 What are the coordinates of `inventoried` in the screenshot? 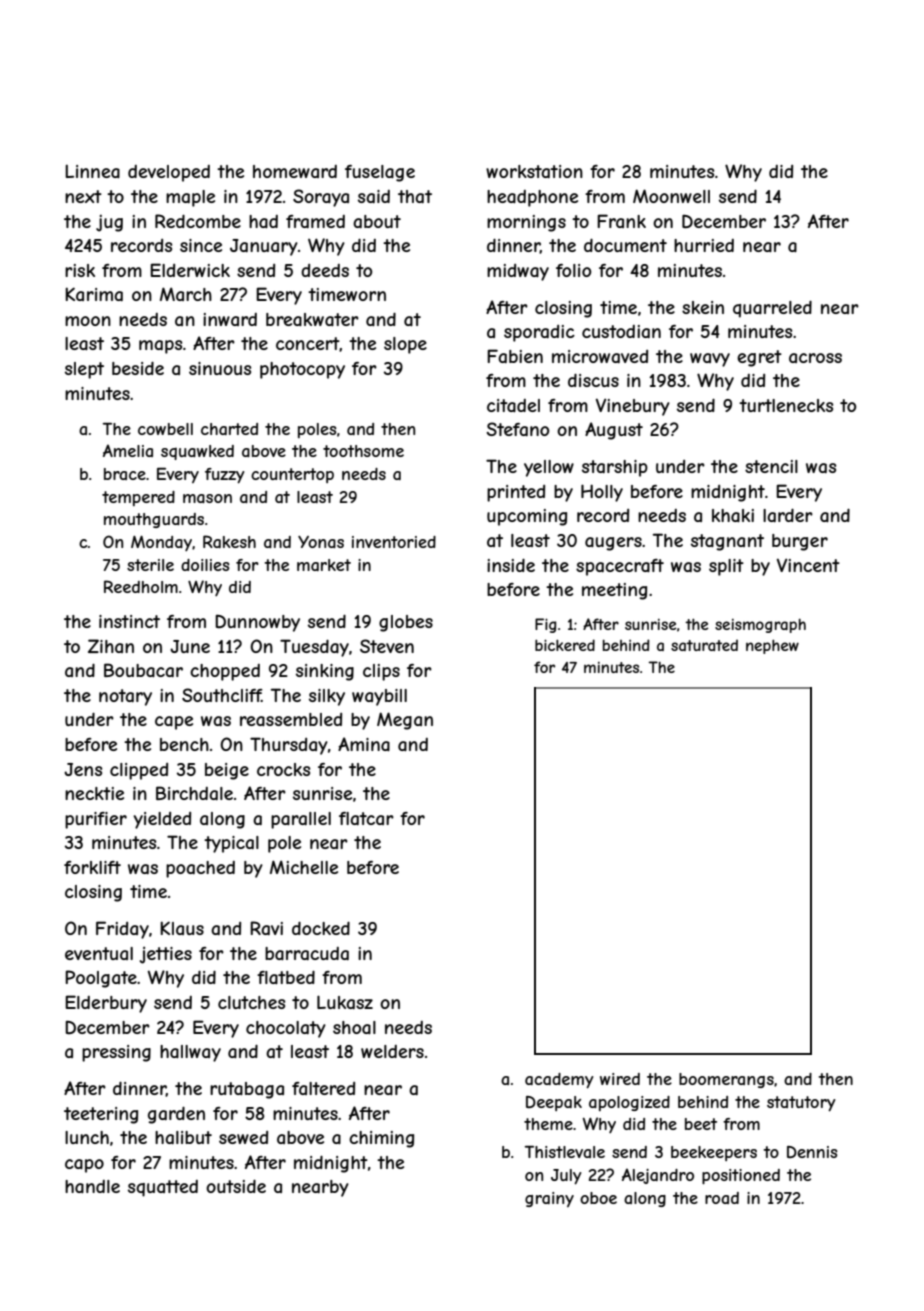 It's located at (394, 542).
